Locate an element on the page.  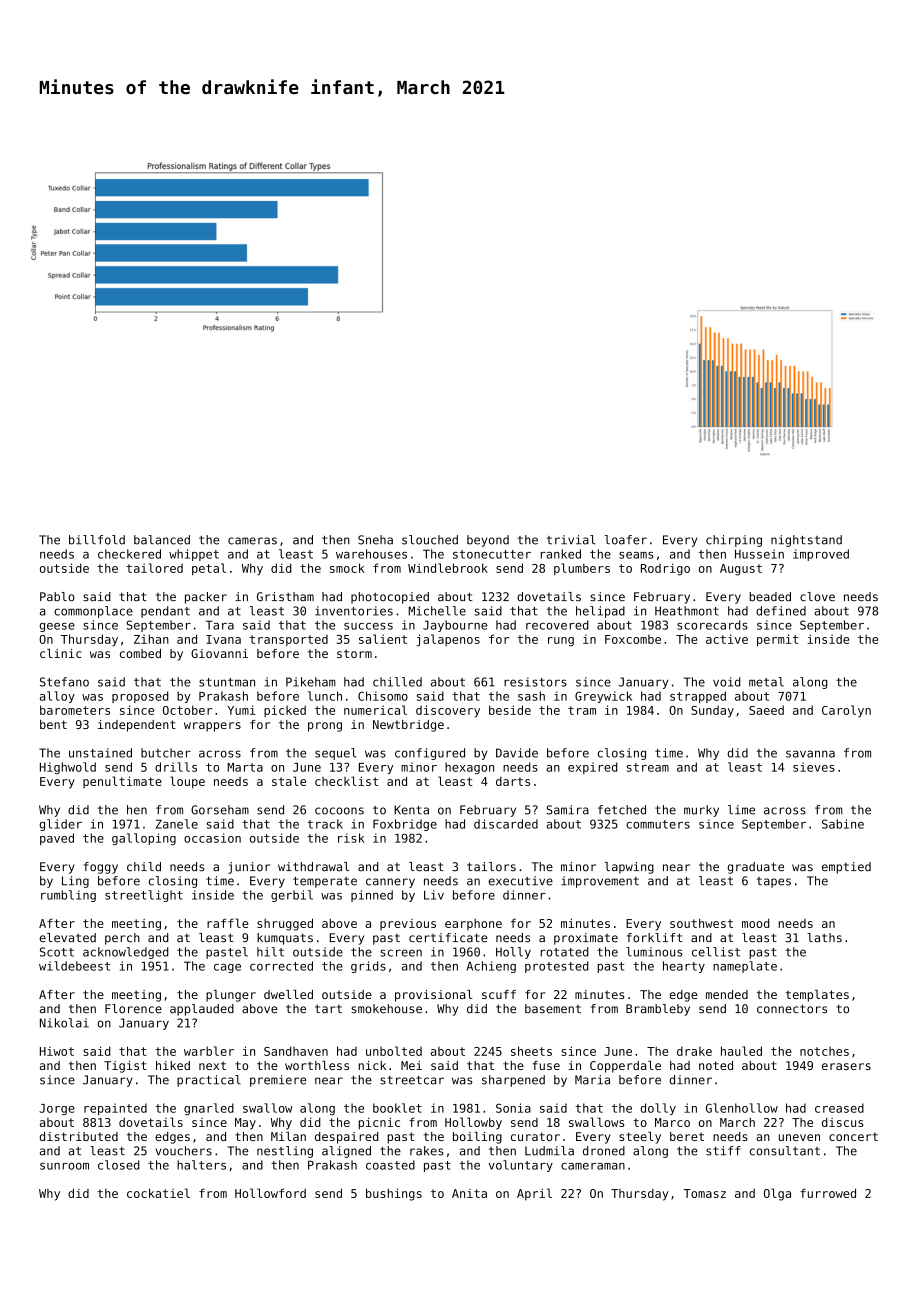
chirping is located at coordinates (734, 541).
